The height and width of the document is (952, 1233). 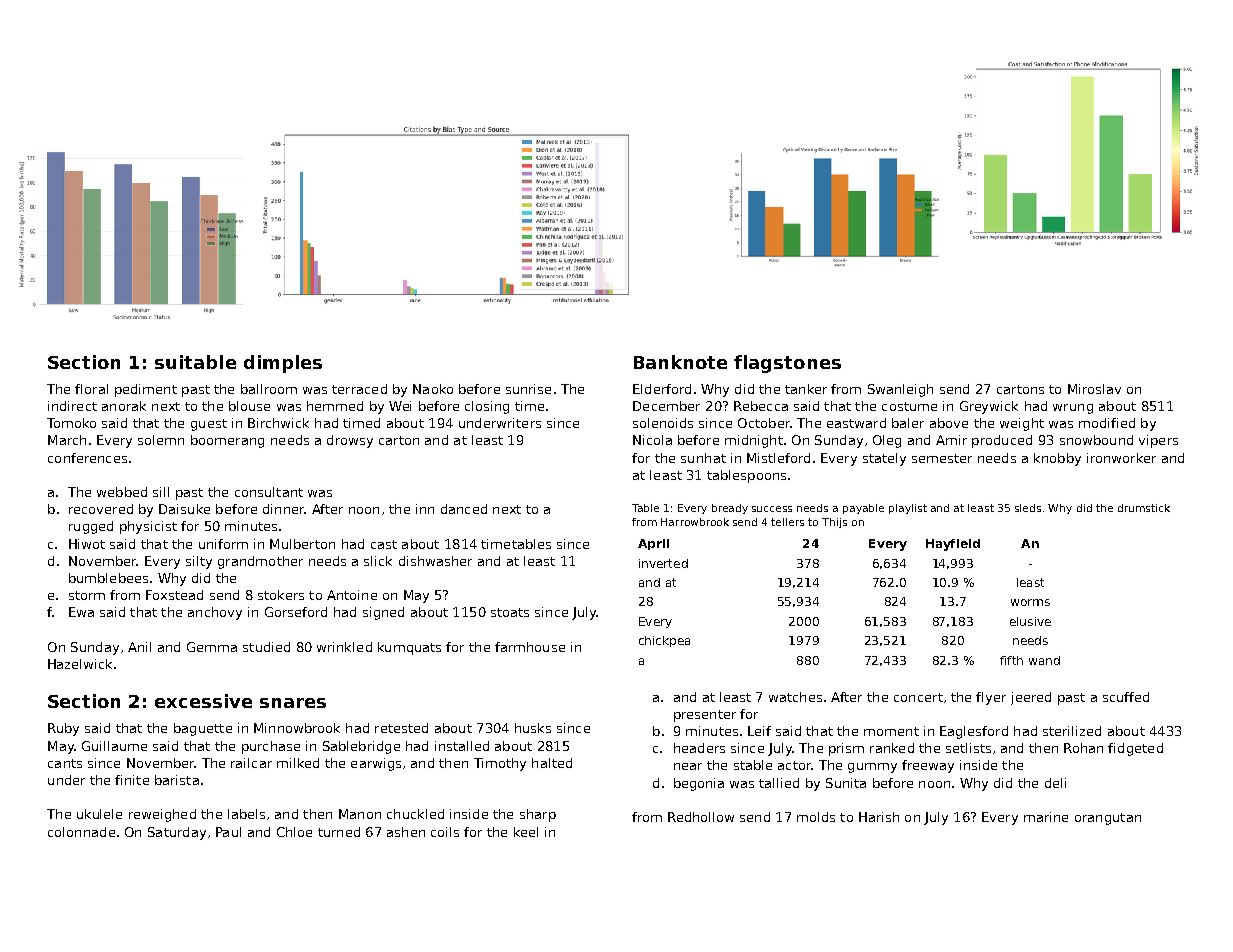 I want to click on colonnade, so click(x=81, y=832).
